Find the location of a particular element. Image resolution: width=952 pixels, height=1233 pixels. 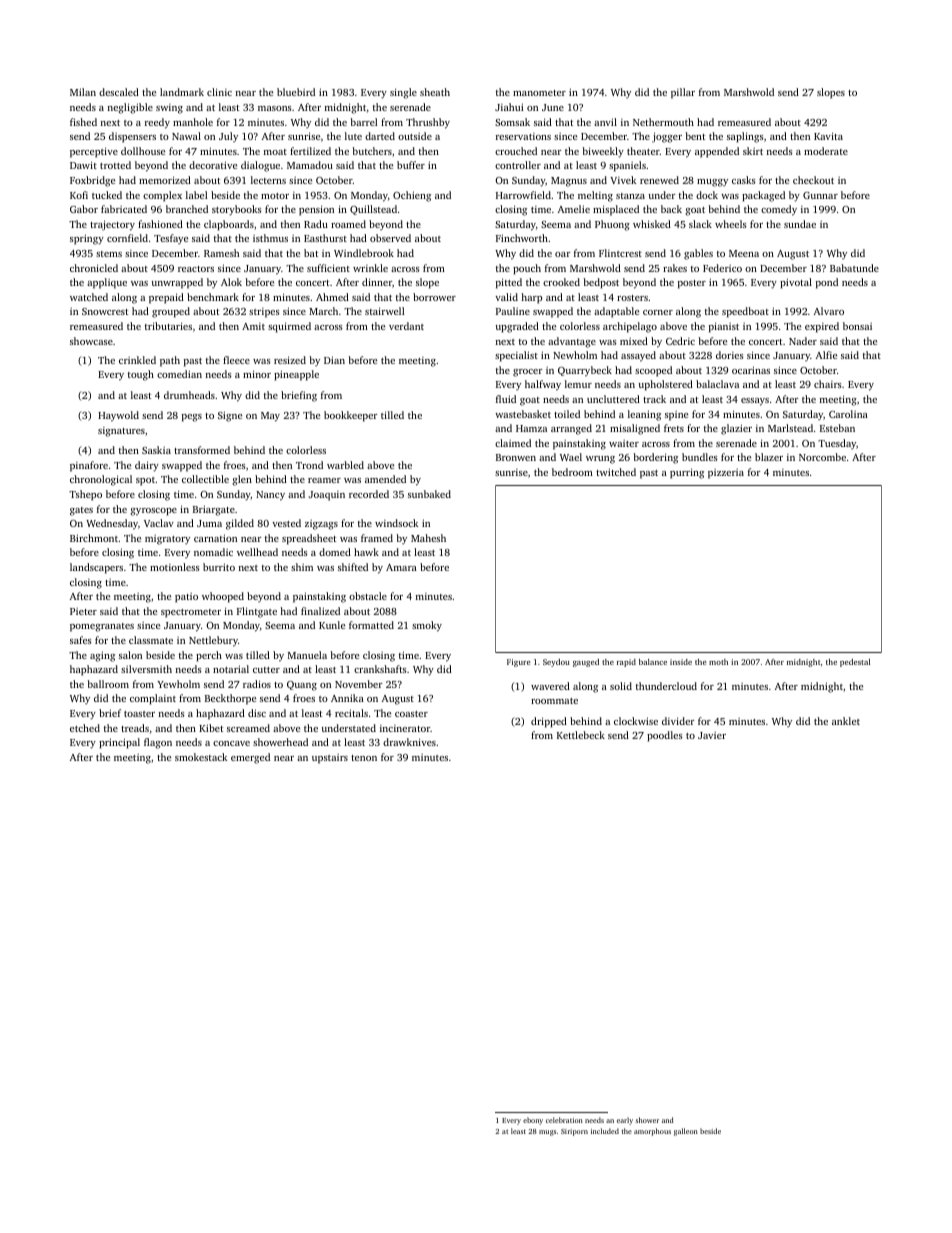

minor is located at coordinates (257, 374).
